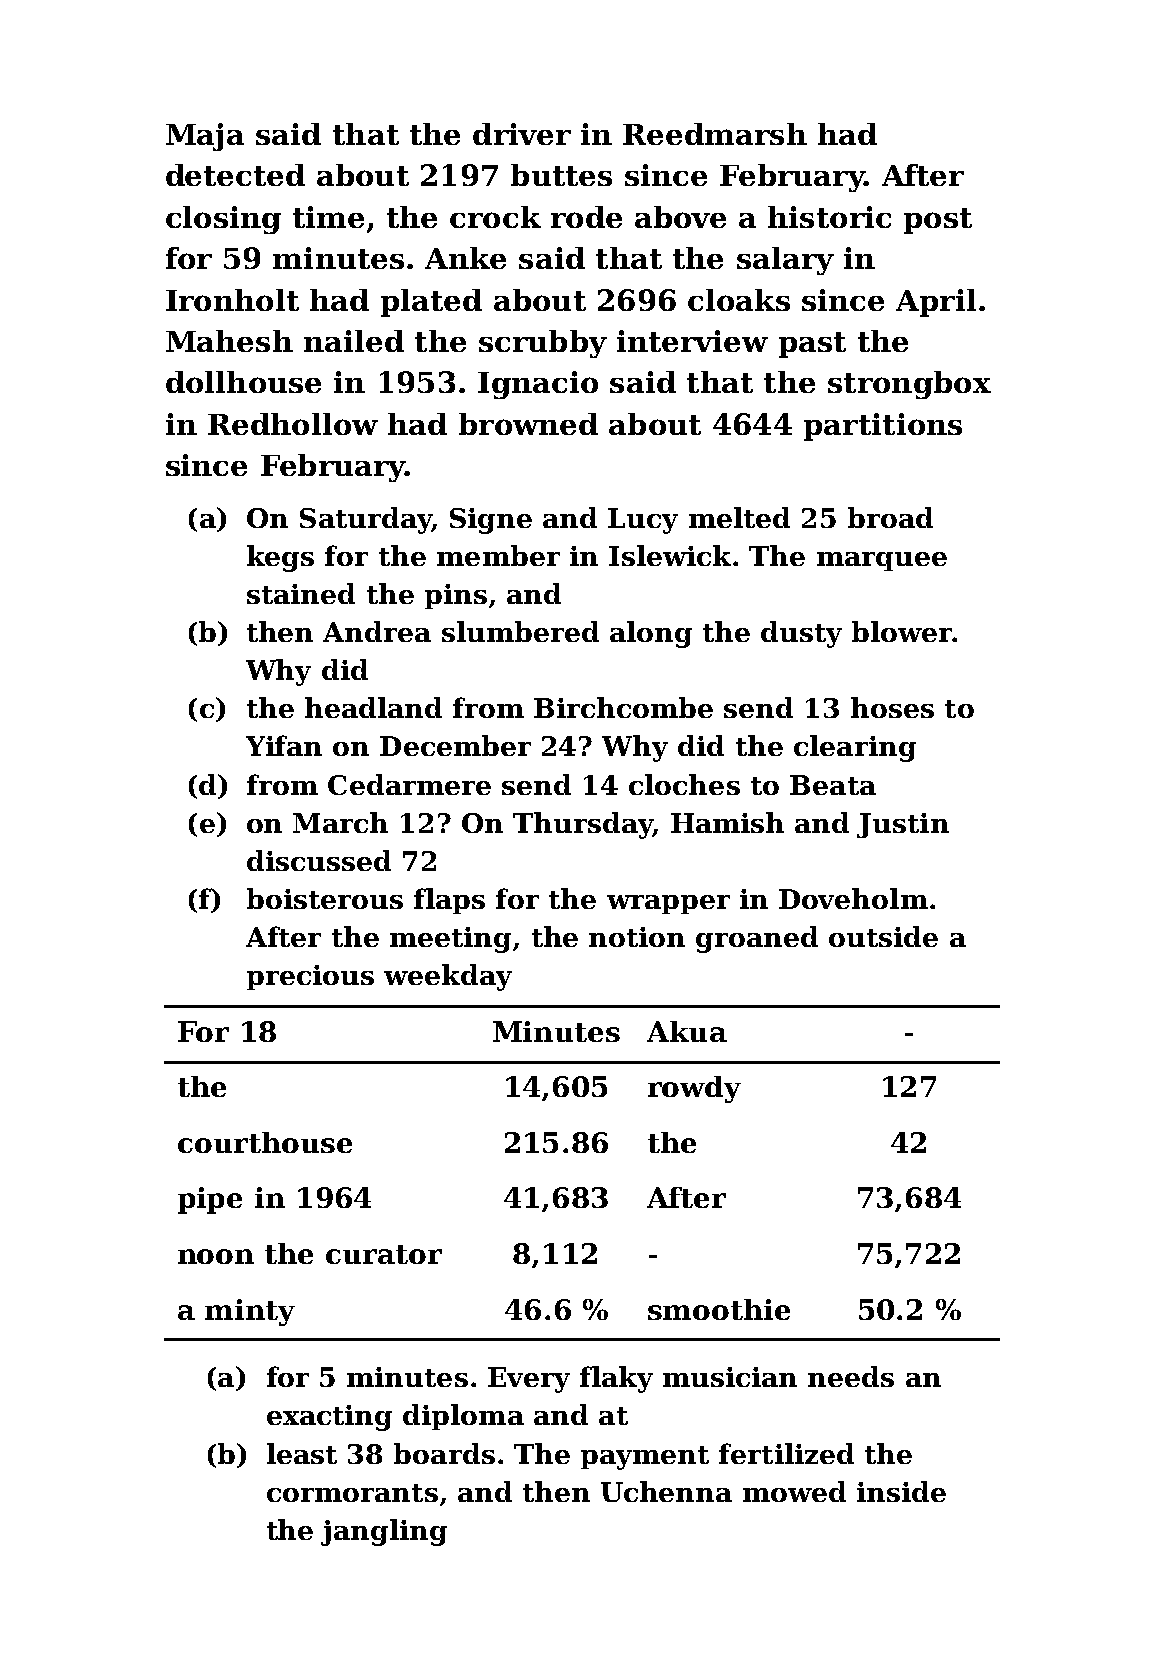  What do you see at coordinates (520, 631) in the screenshot?
I see `slumbered` at bounding box center [520, 631].
